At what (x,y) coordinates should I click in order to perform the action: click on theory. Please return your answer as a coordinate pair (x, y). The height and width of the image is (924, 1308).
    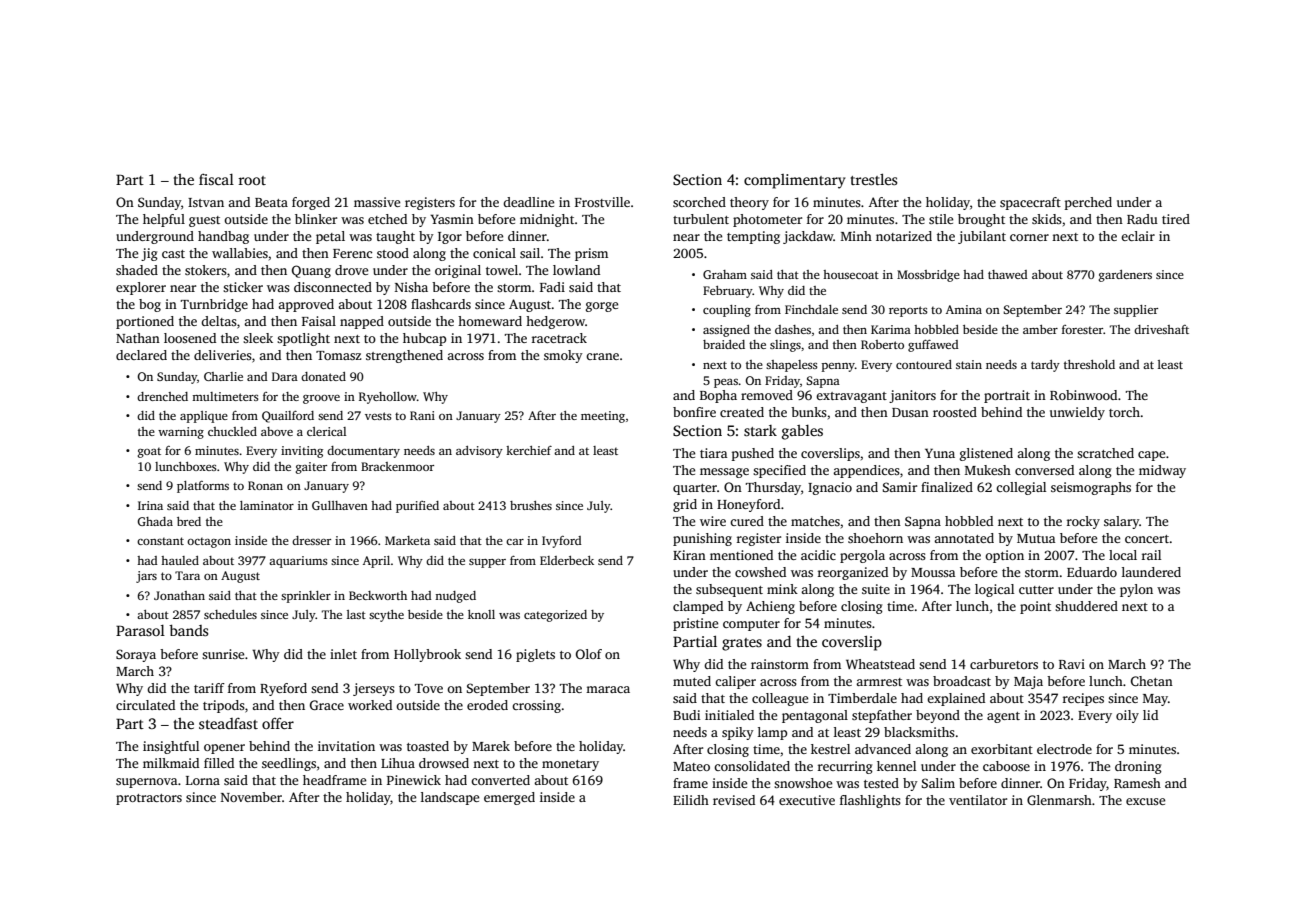
    Looking at the image, I should click on (749, 203).
